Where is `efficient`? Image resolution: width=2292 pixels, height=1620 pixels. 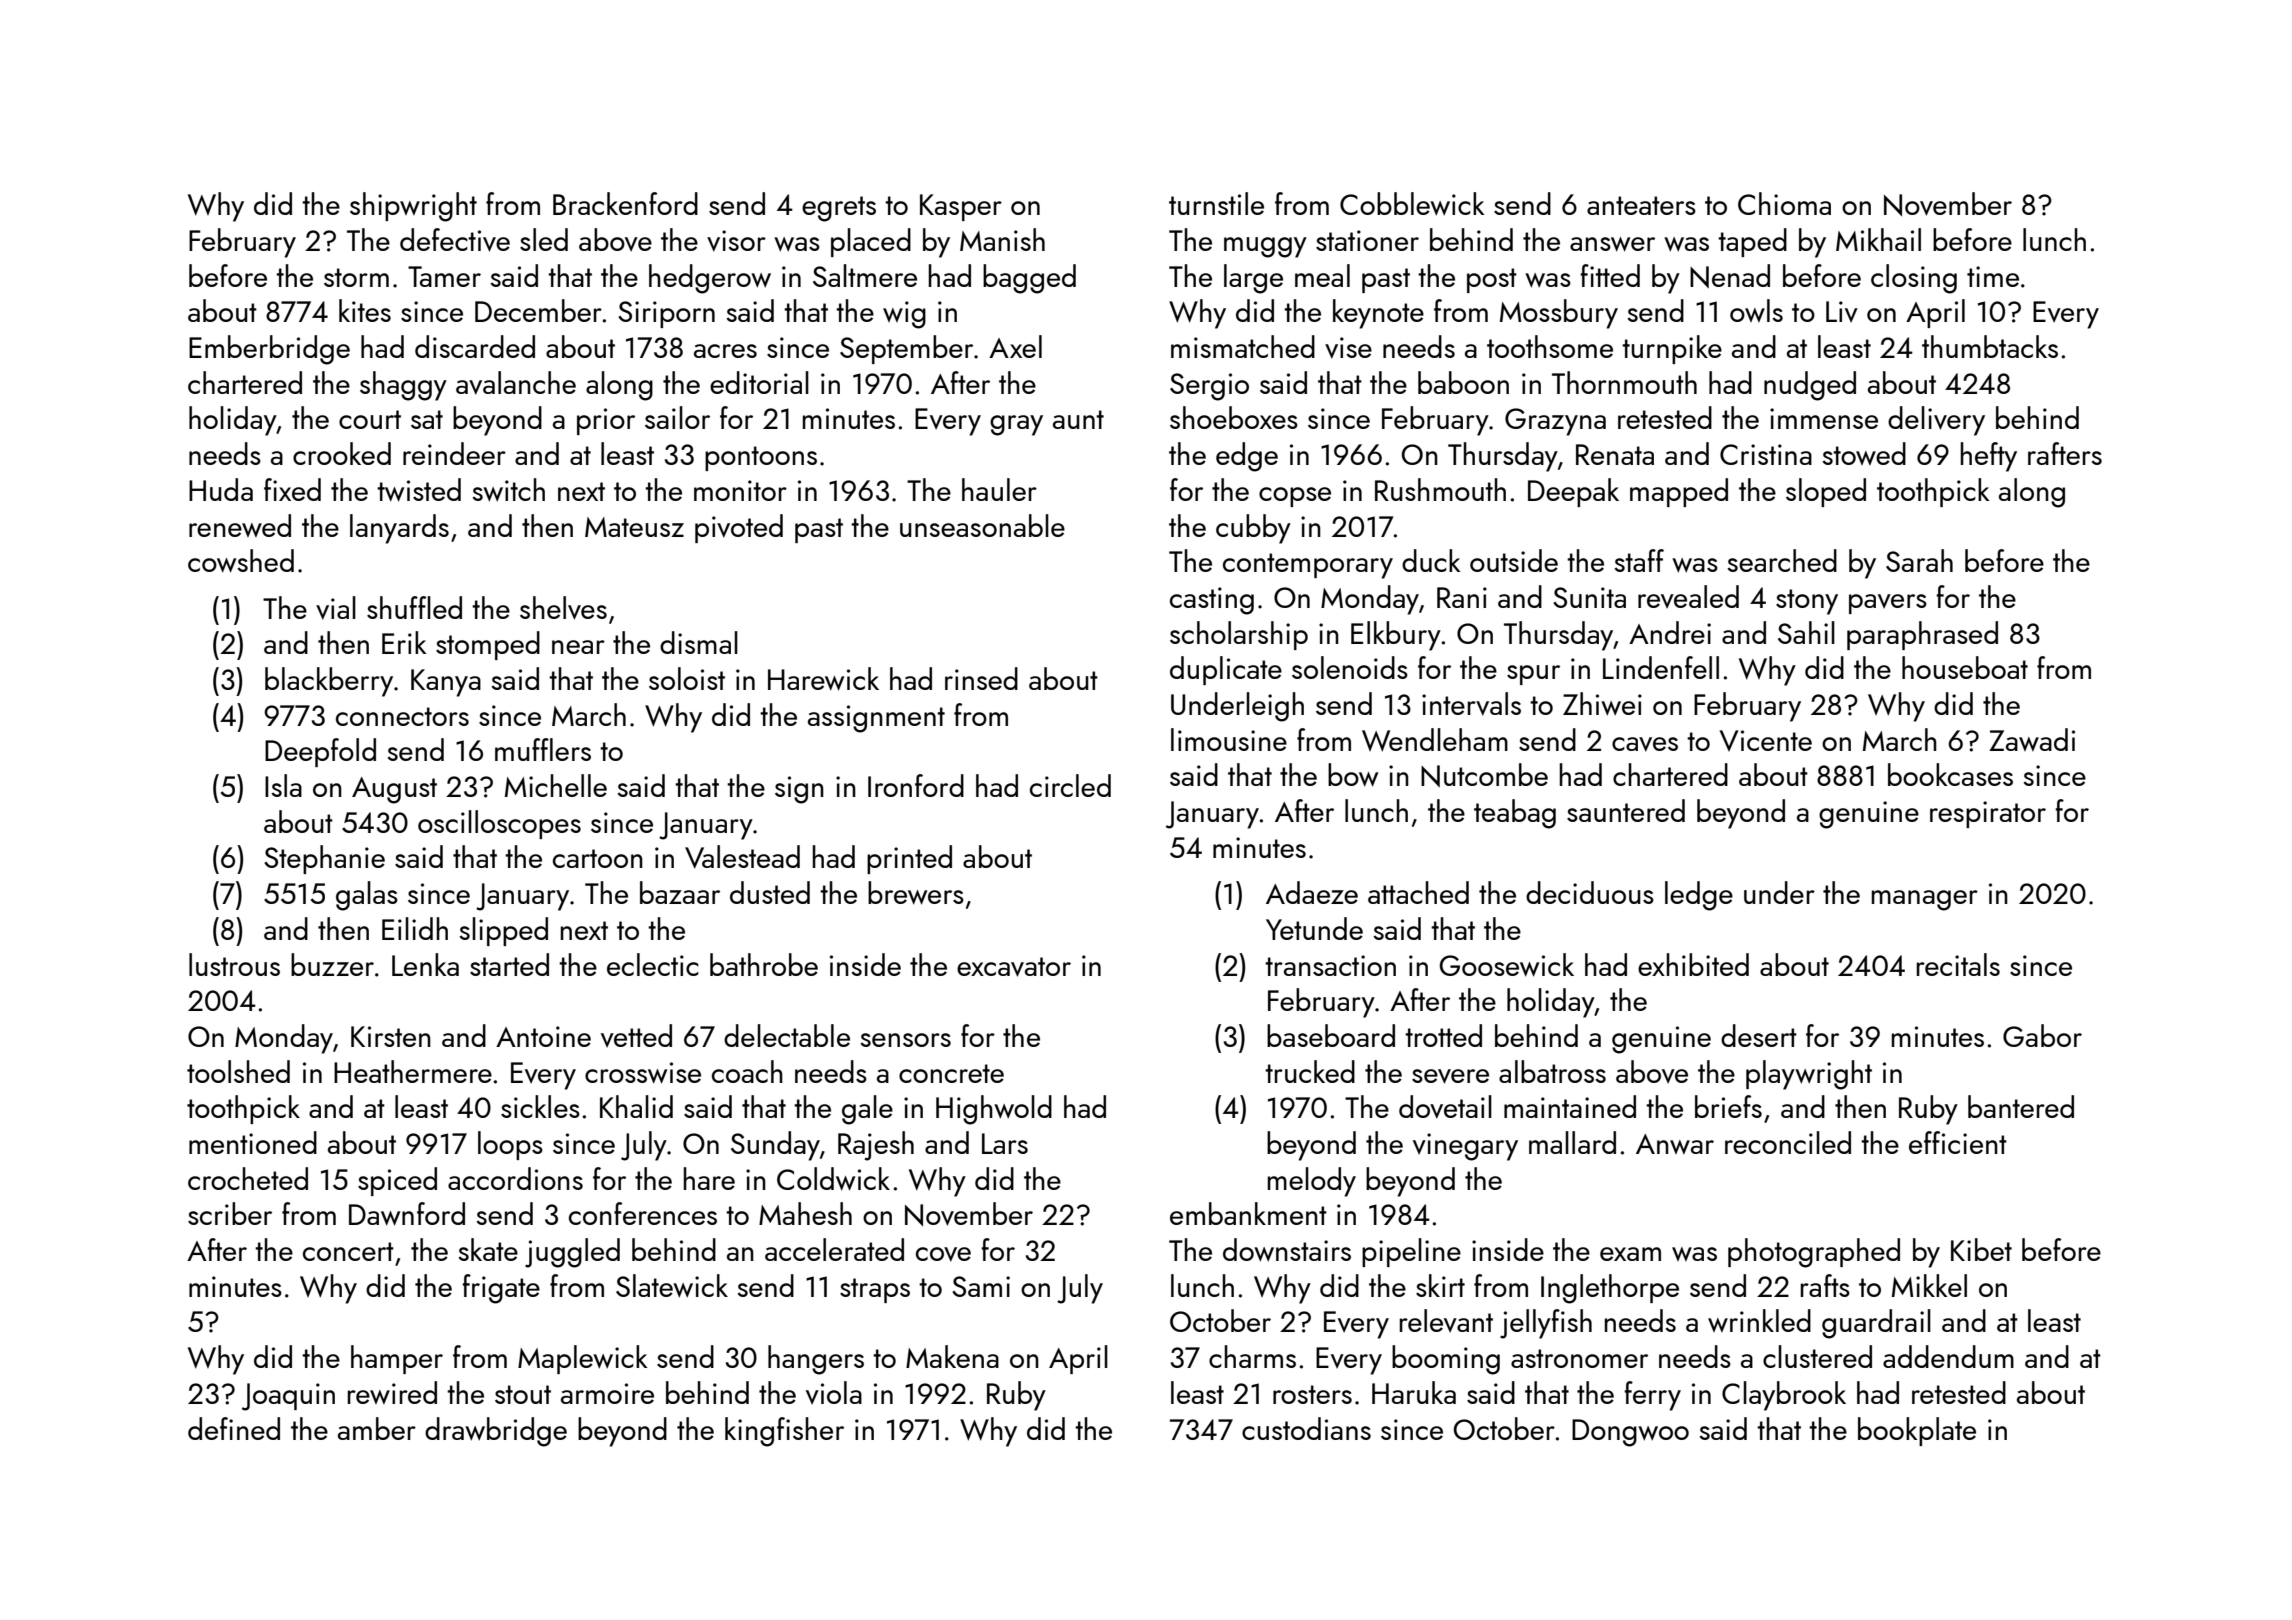 efficient is located at coordinates (1958, 1142).
